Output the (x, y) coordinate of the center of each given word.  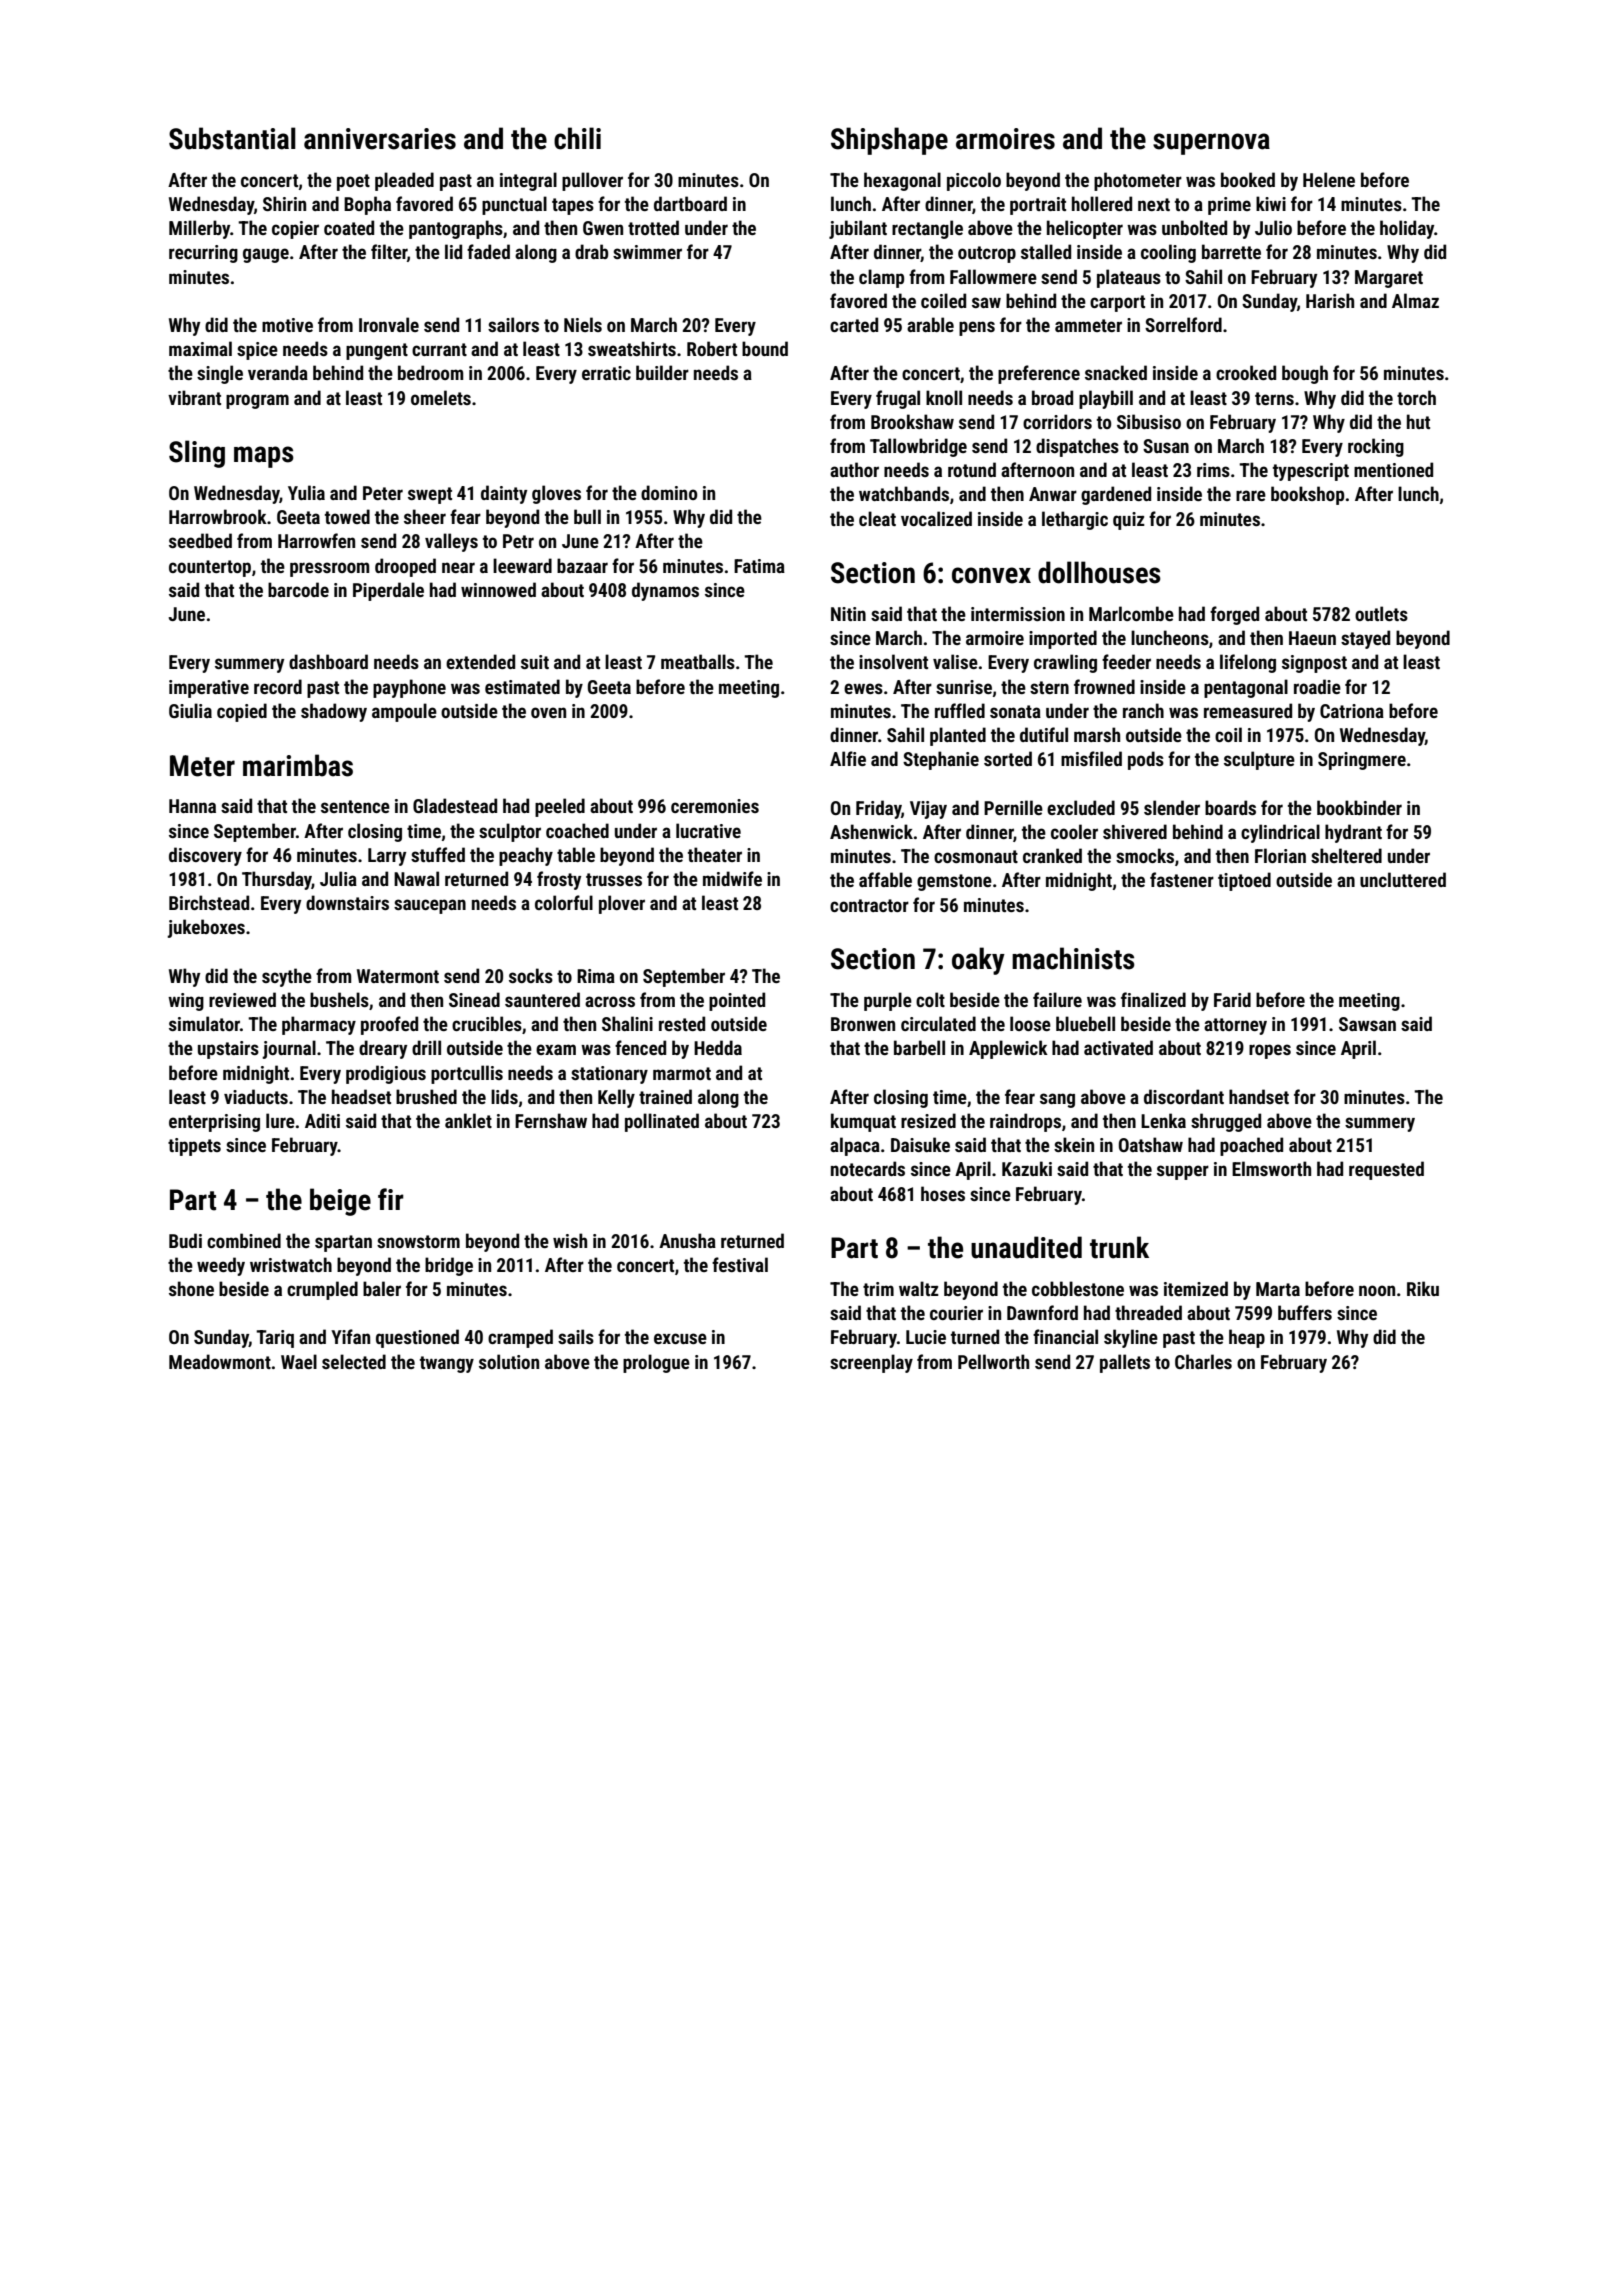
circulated (938, 1023)
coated (349, 227)
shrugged (1226, 1122)
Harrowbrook (218, 516)
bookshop (1307, 495)
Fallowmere (993, 276)
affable (885, 879)
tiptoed (1244, 881)
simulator (204, 1023)
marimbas (298, 765)
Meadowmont (220, 1361)
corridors (1057, 421)
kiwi (1271, 203)
